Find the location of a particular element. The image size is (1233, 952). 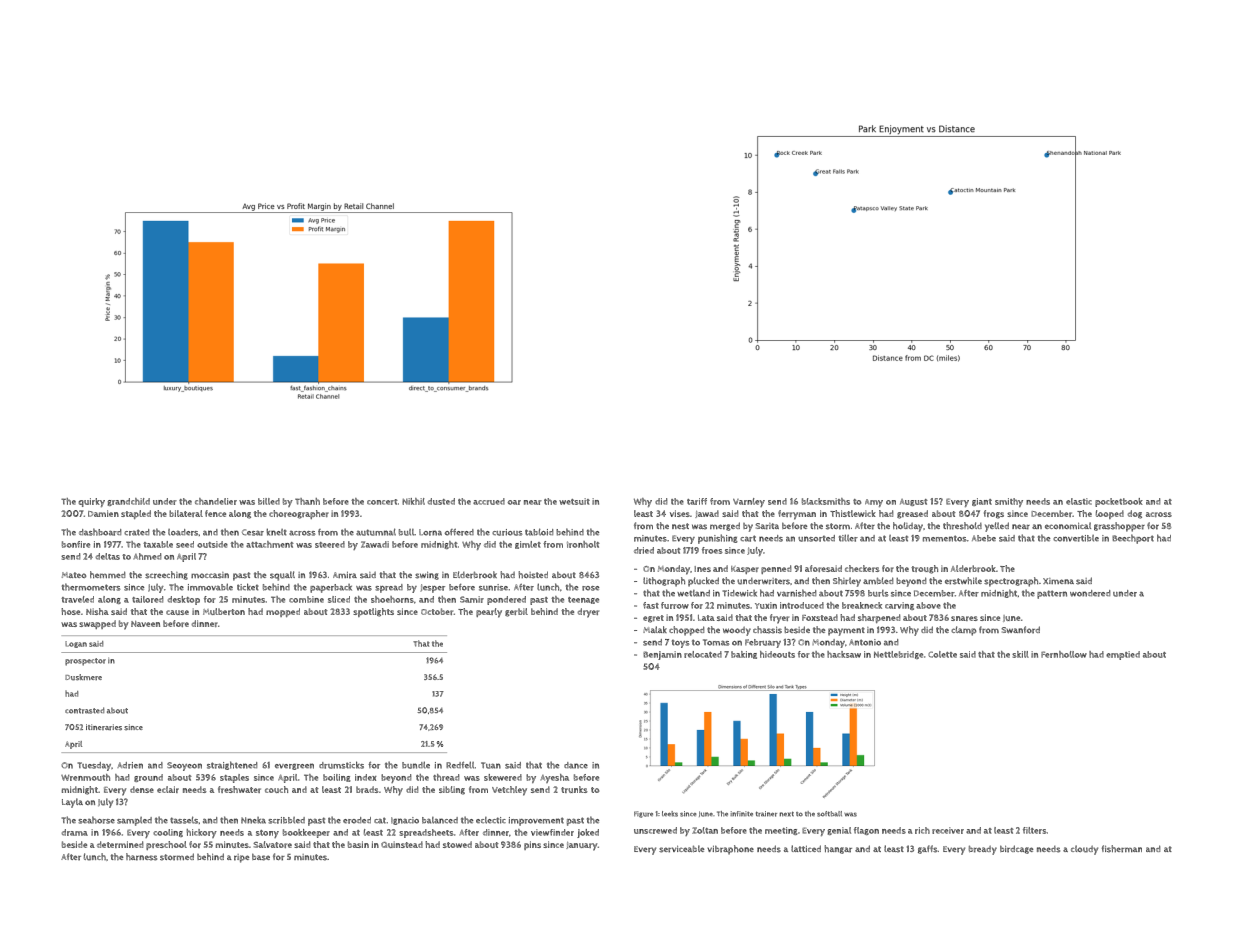

Benjamin is located at coordinates (662, 655).
